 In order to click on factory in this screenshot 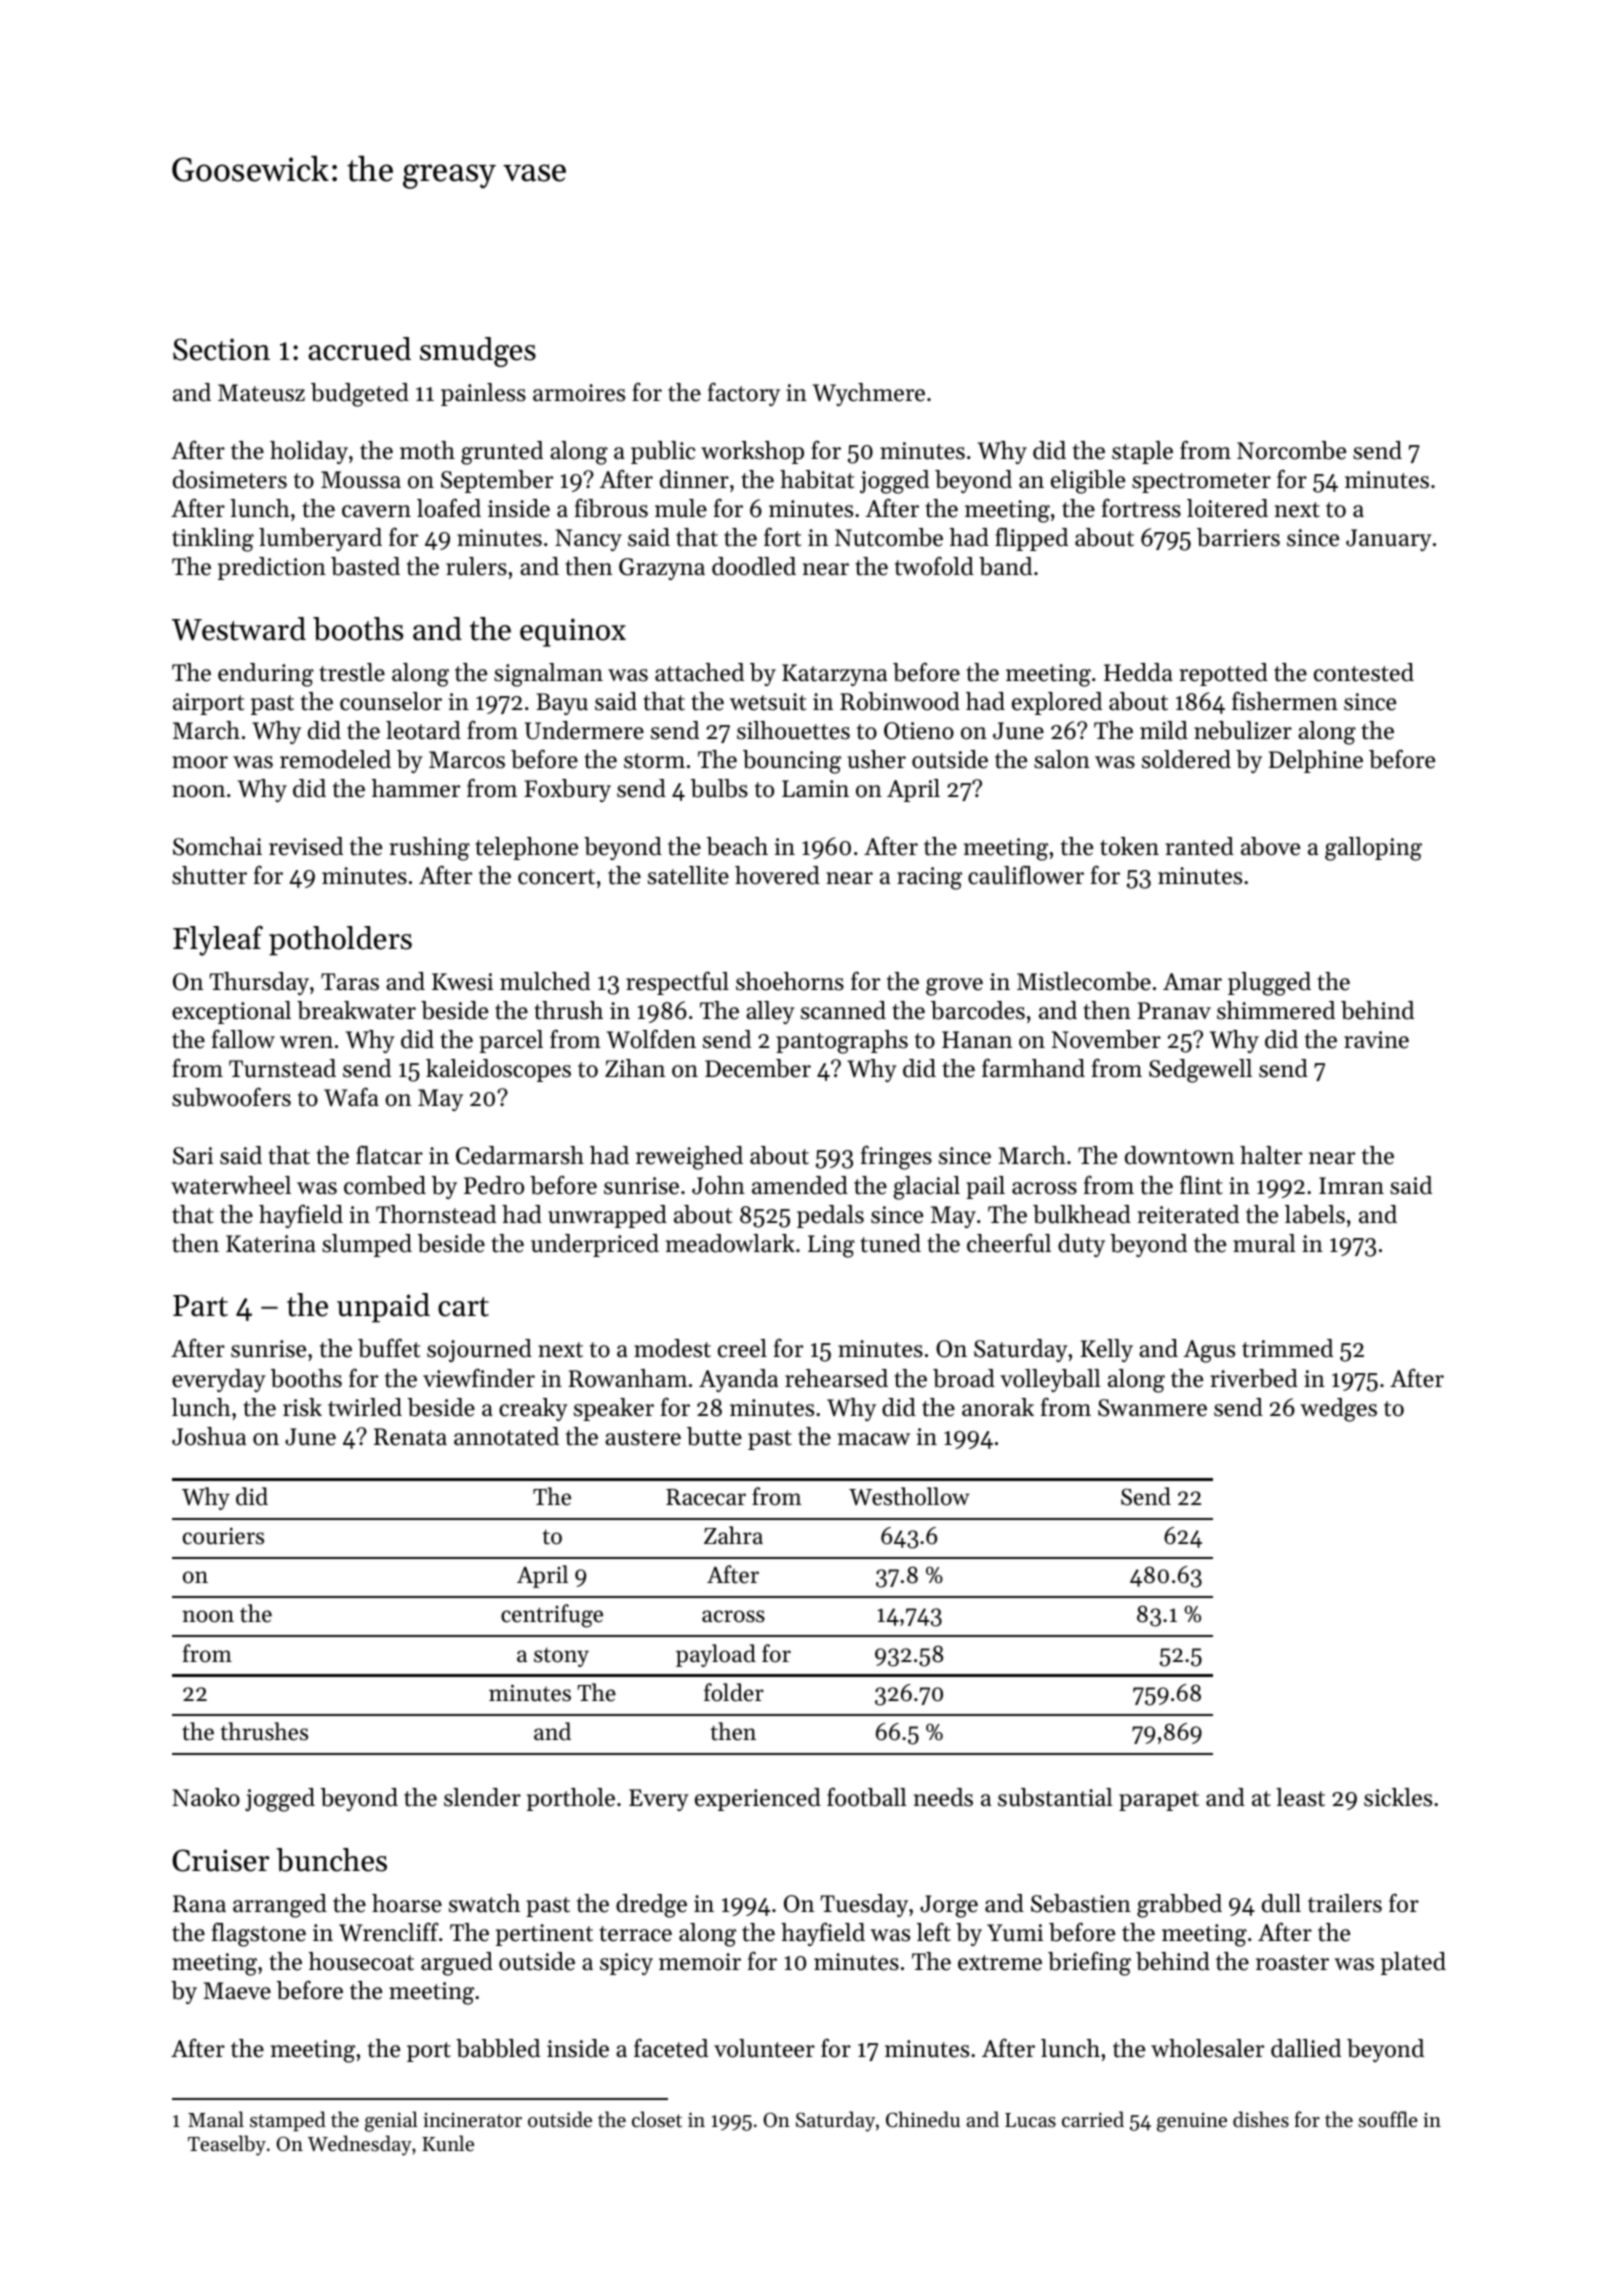, I will do `click(744, 394)`.
